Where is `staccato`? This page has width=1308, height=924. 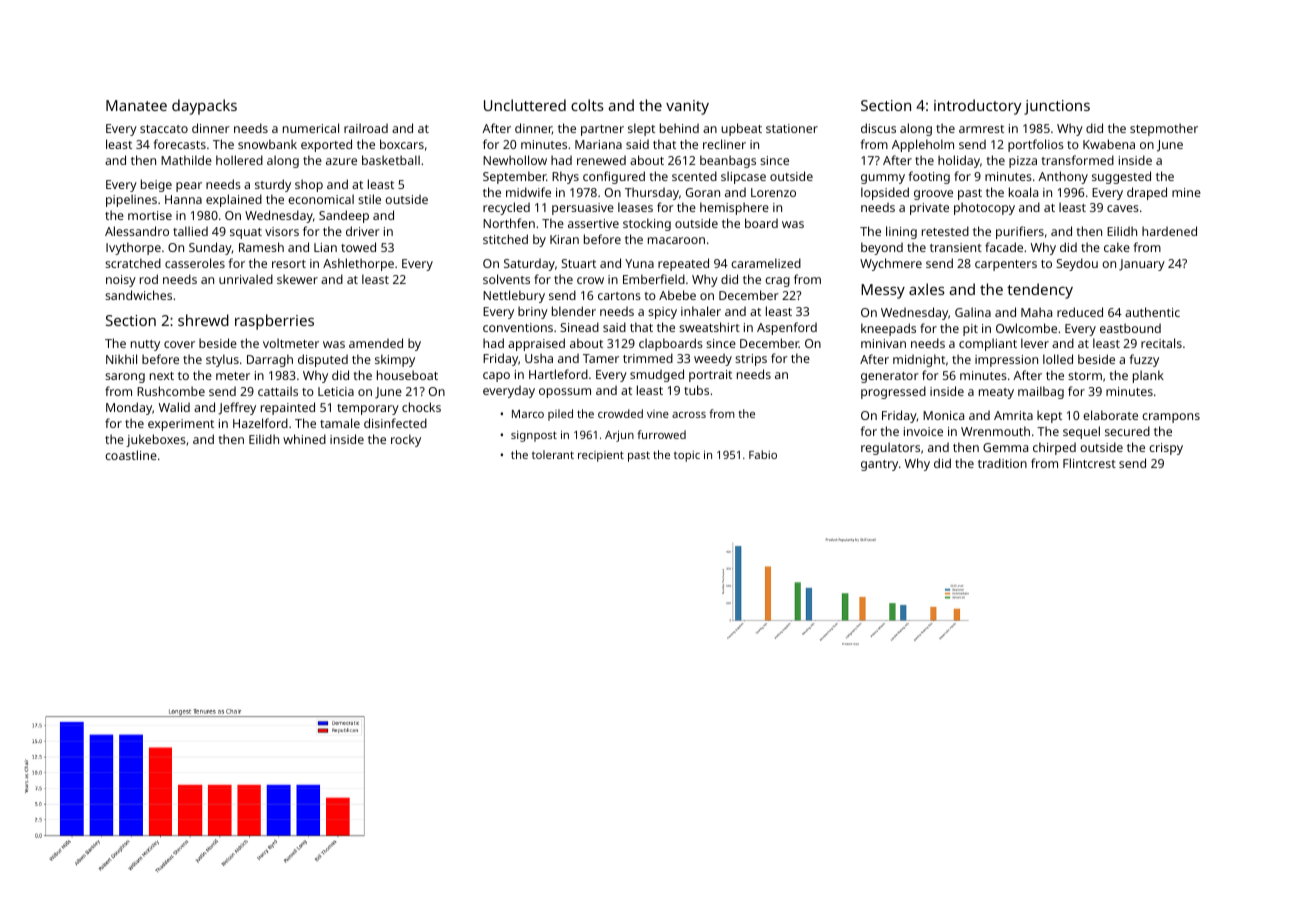
staccato is located at coordinates (164, 129).
